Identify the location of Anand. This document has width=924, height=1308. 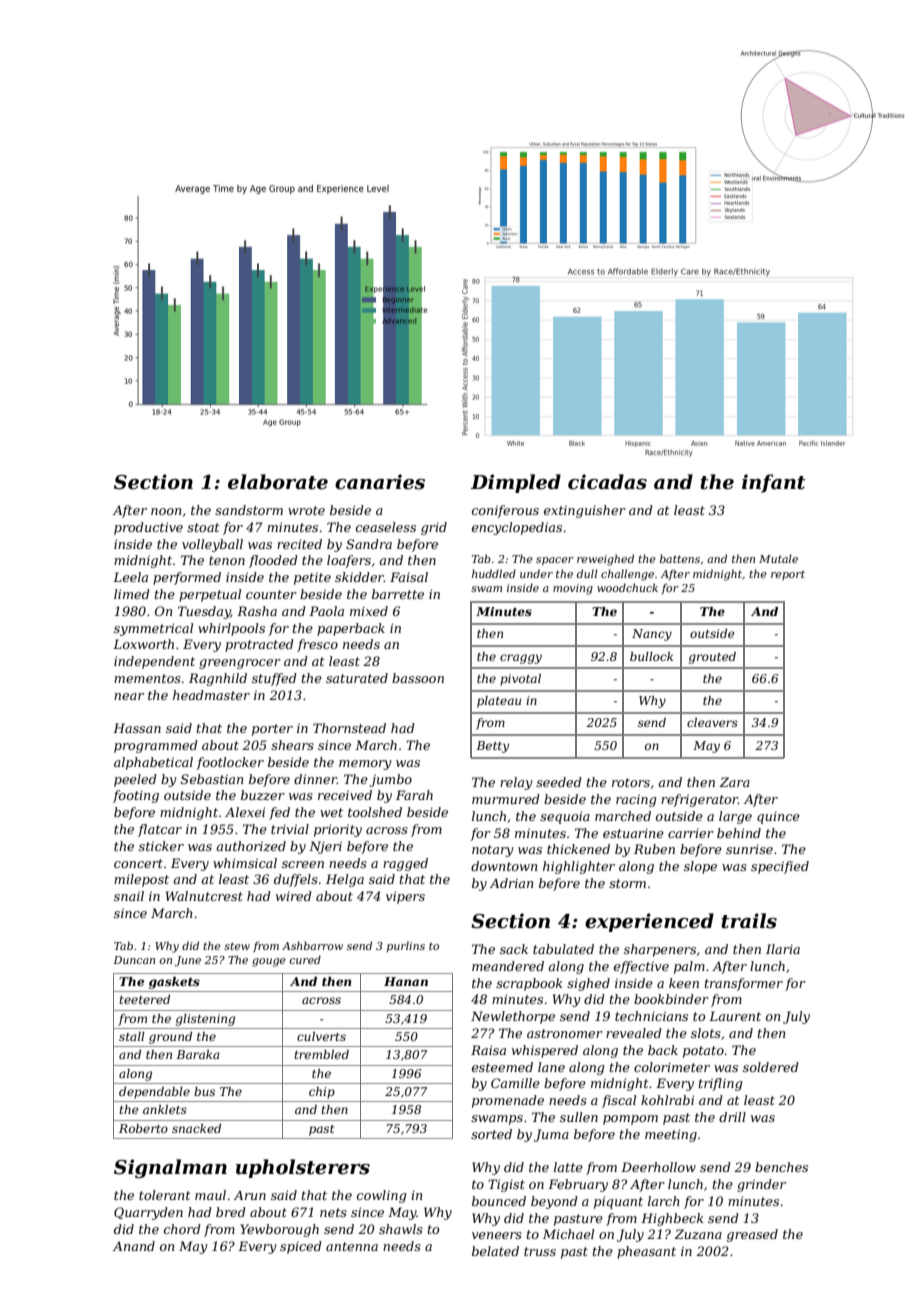
(134, 1246).
